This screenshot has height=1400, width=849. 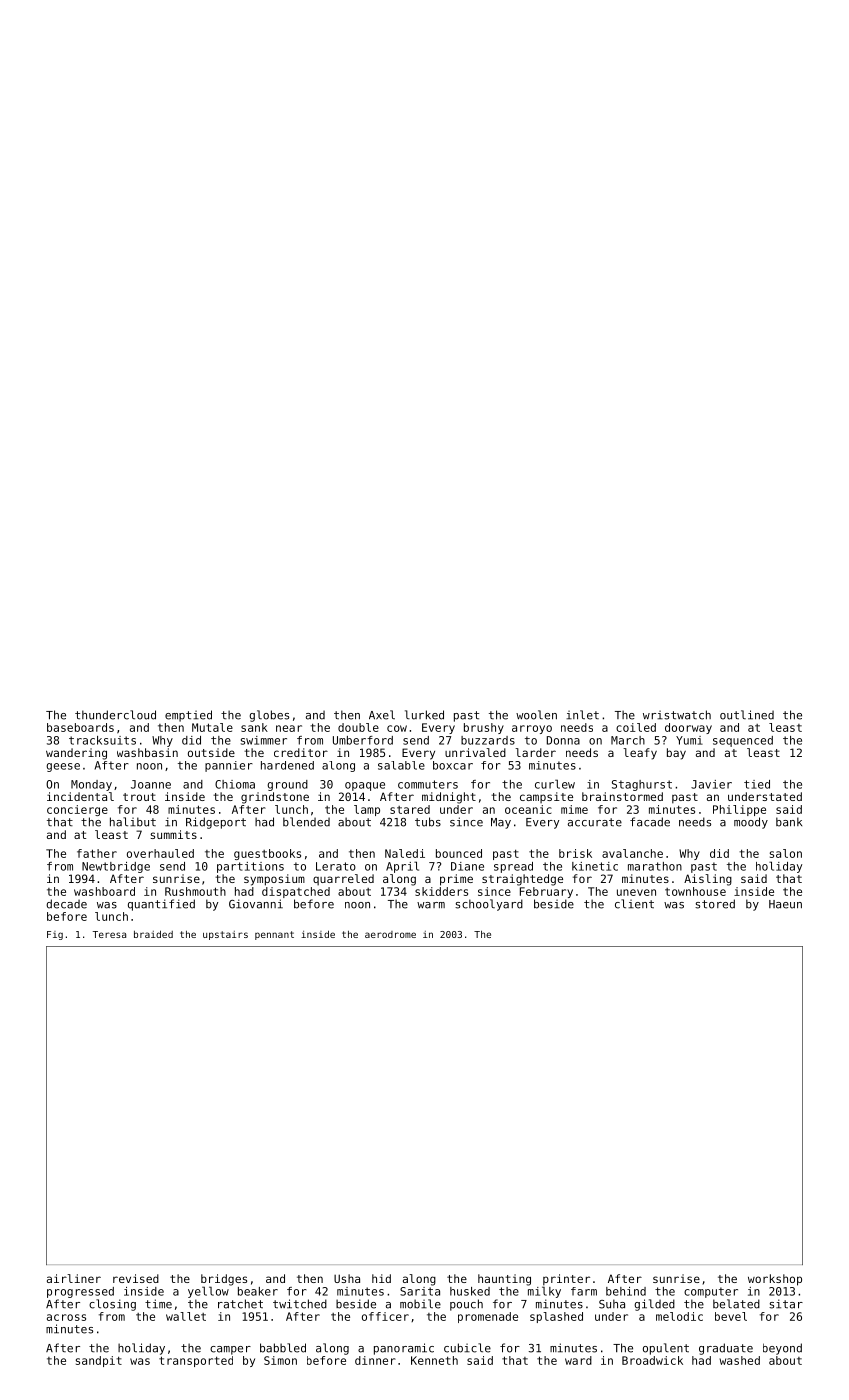 I want to click on across, so click(x=66, y=1317).
